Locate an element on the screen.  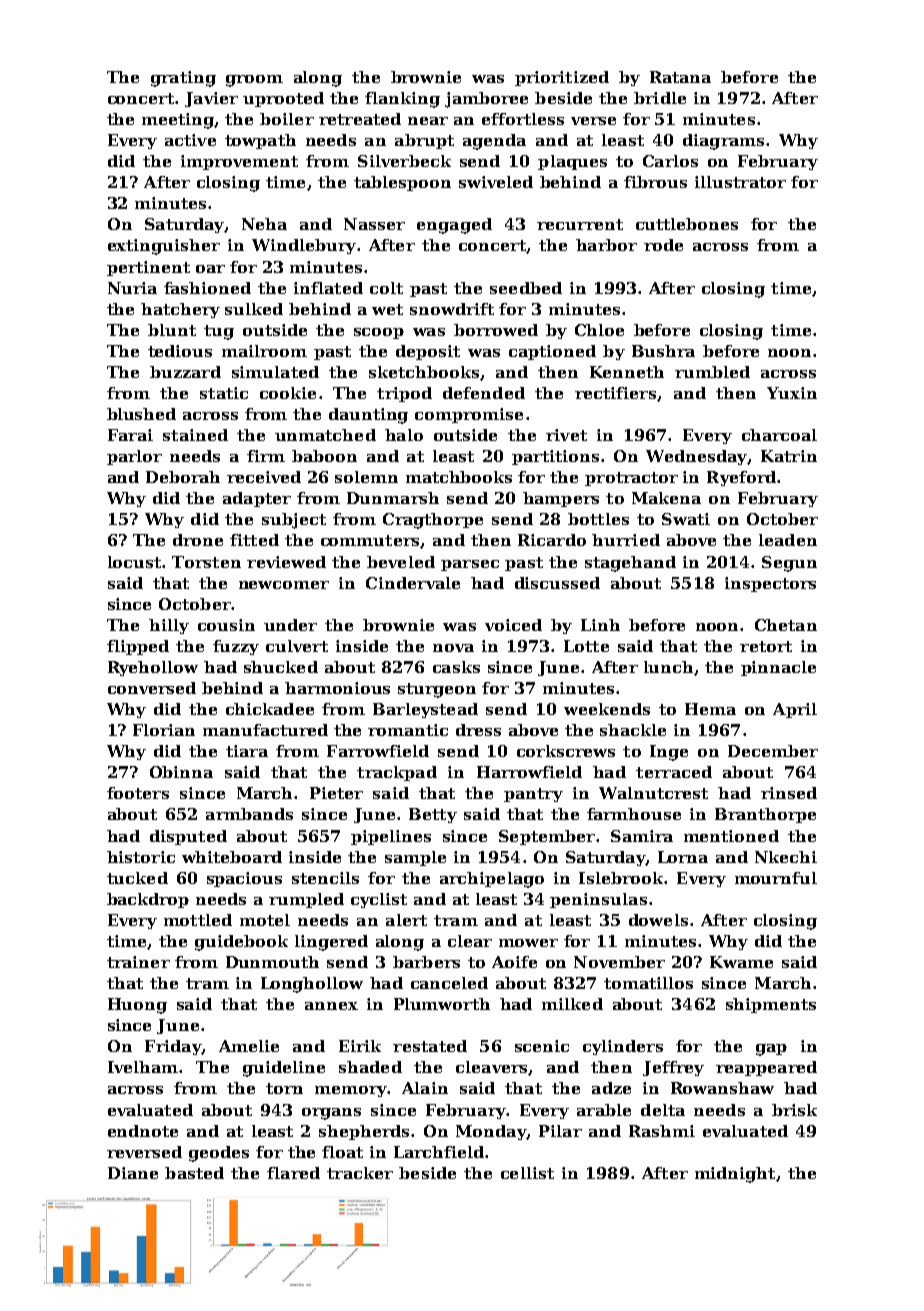
flanking is located at coordinates (402, 100).
